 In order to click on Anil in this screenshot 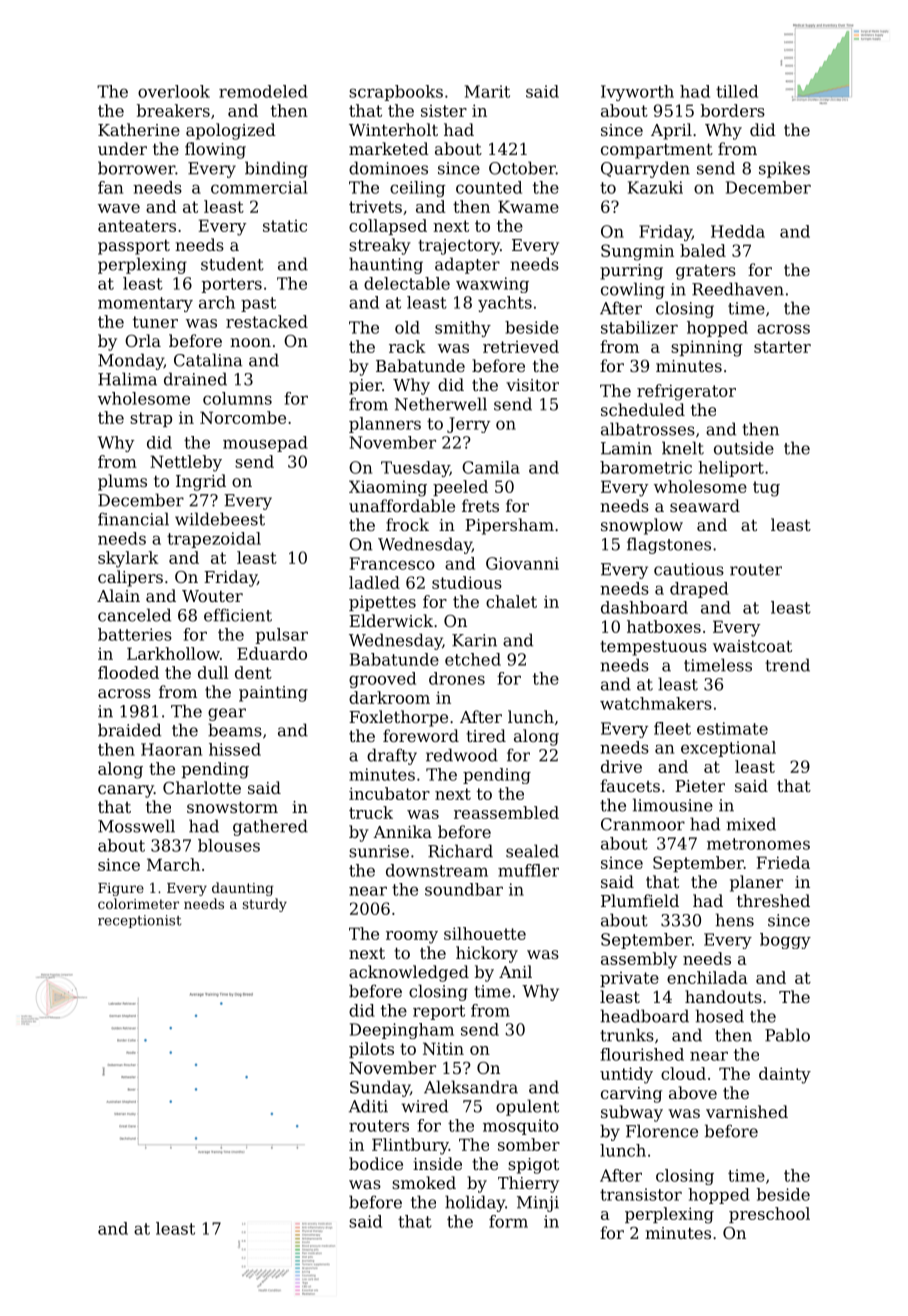, I will do `click(515, 971)`.
